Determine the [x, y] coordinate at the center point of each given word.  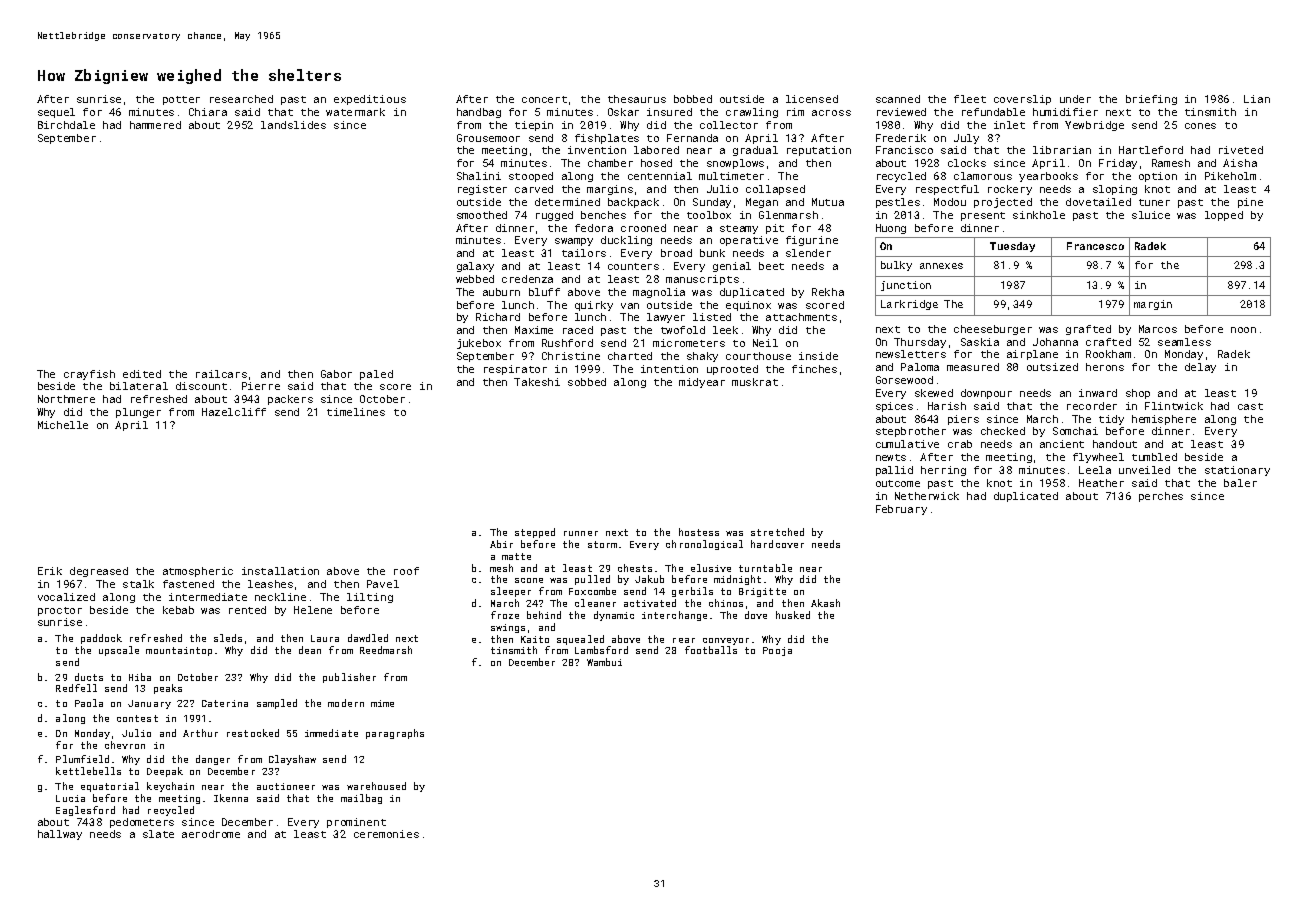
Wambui [604, 662]
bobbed [693, 99]
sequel [56, 113]
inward [1098, 393]
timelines [356, 412]
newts [891, 457]
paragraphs [395, 734]
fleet [970, 99]
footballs [711, 650]
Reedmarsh [386, 650]
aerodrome [211, 834]
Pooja [777, 651]
